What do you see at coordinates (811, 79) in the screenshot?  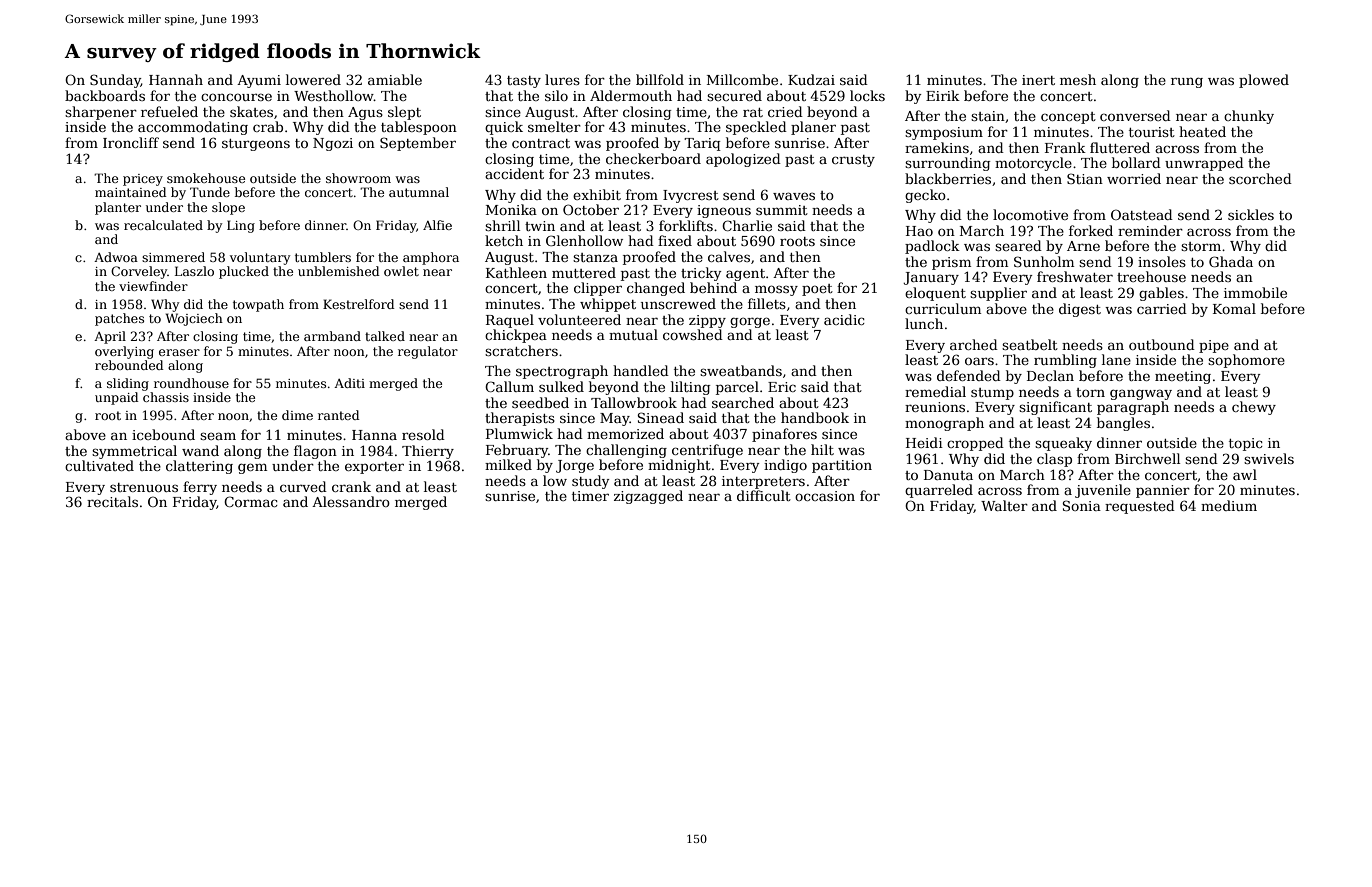 I see `Kudzai` at bounding box center [811, 79].
